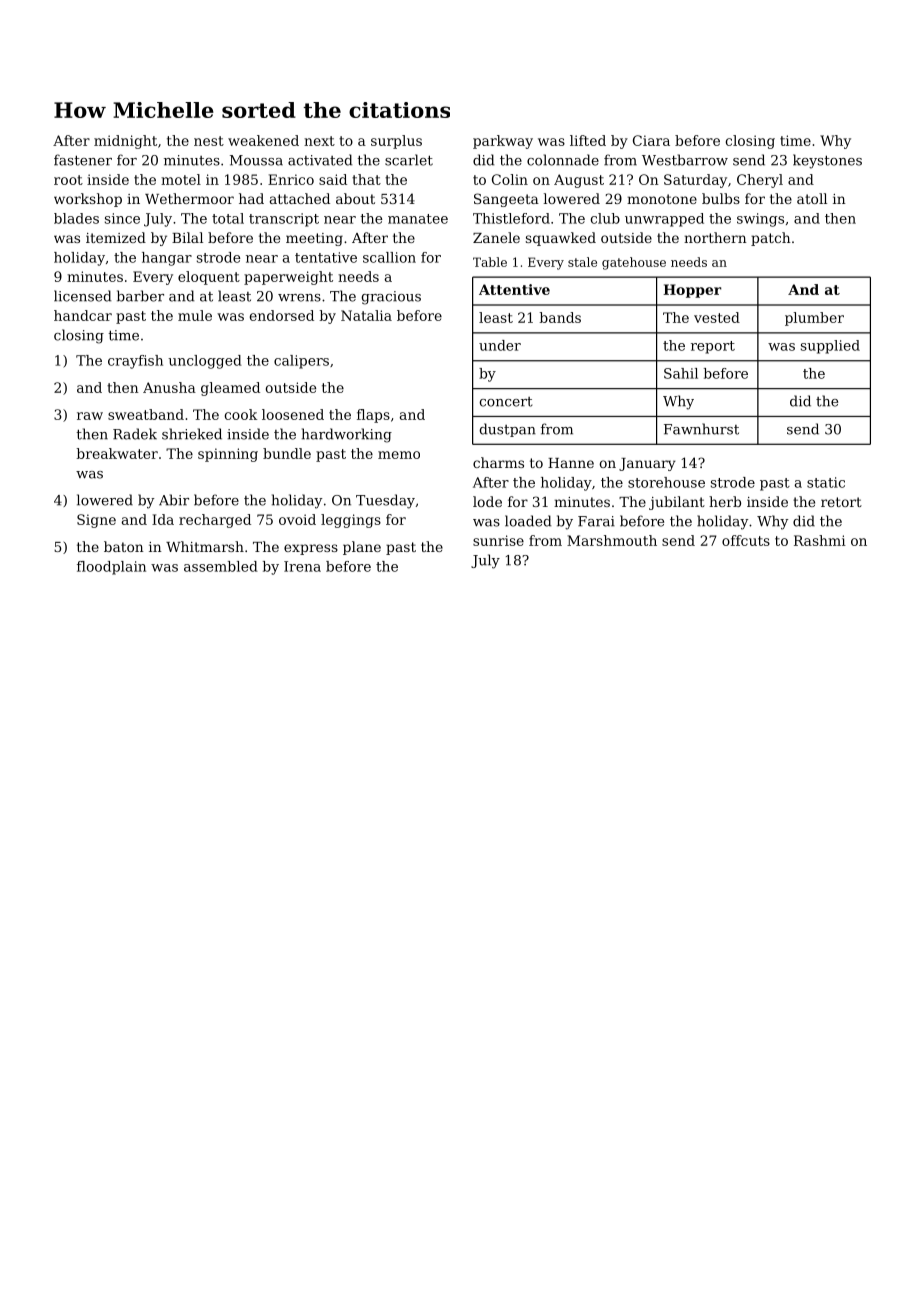 This document has height=1308, width=924. Describe the element at coordinates (209, 278) in the document. I see `eloquent` at that location.
